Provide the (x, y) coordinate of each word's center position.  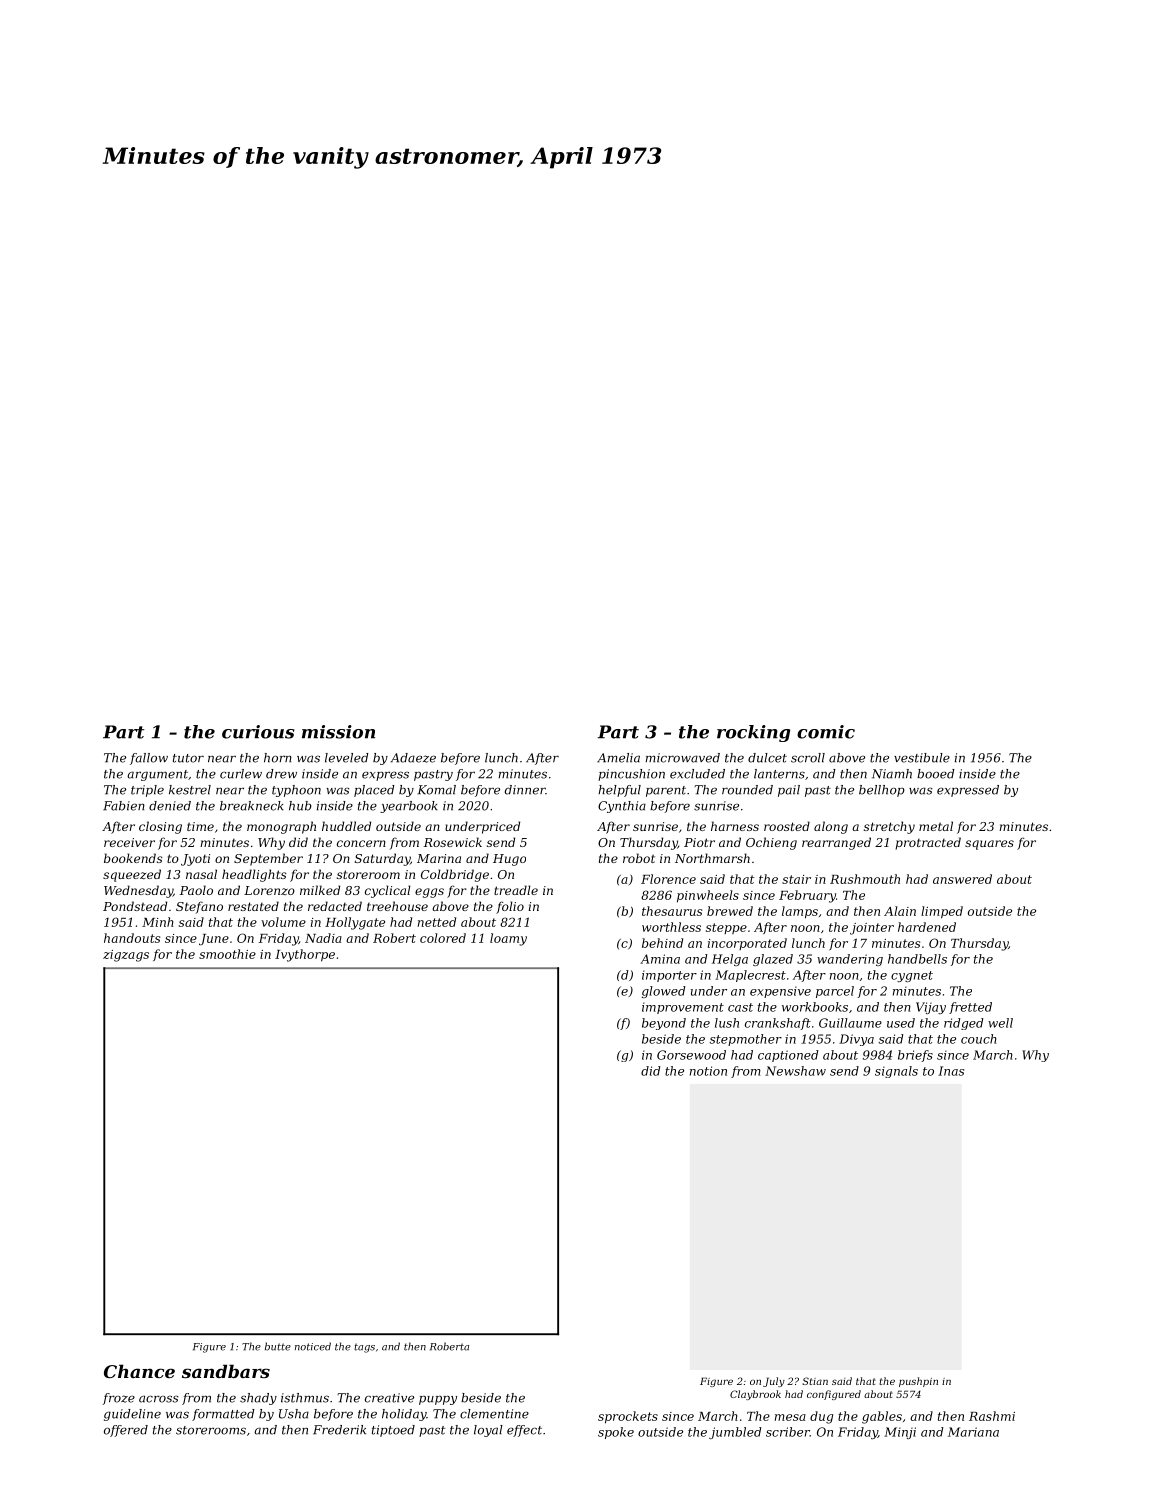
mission (338, 732)
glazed (773, 960)
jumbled (735, 1433)
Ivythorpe (305, 955)
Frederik (339, 1430)
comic (826, 732)
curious (258, 732)
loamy (508, 939)
